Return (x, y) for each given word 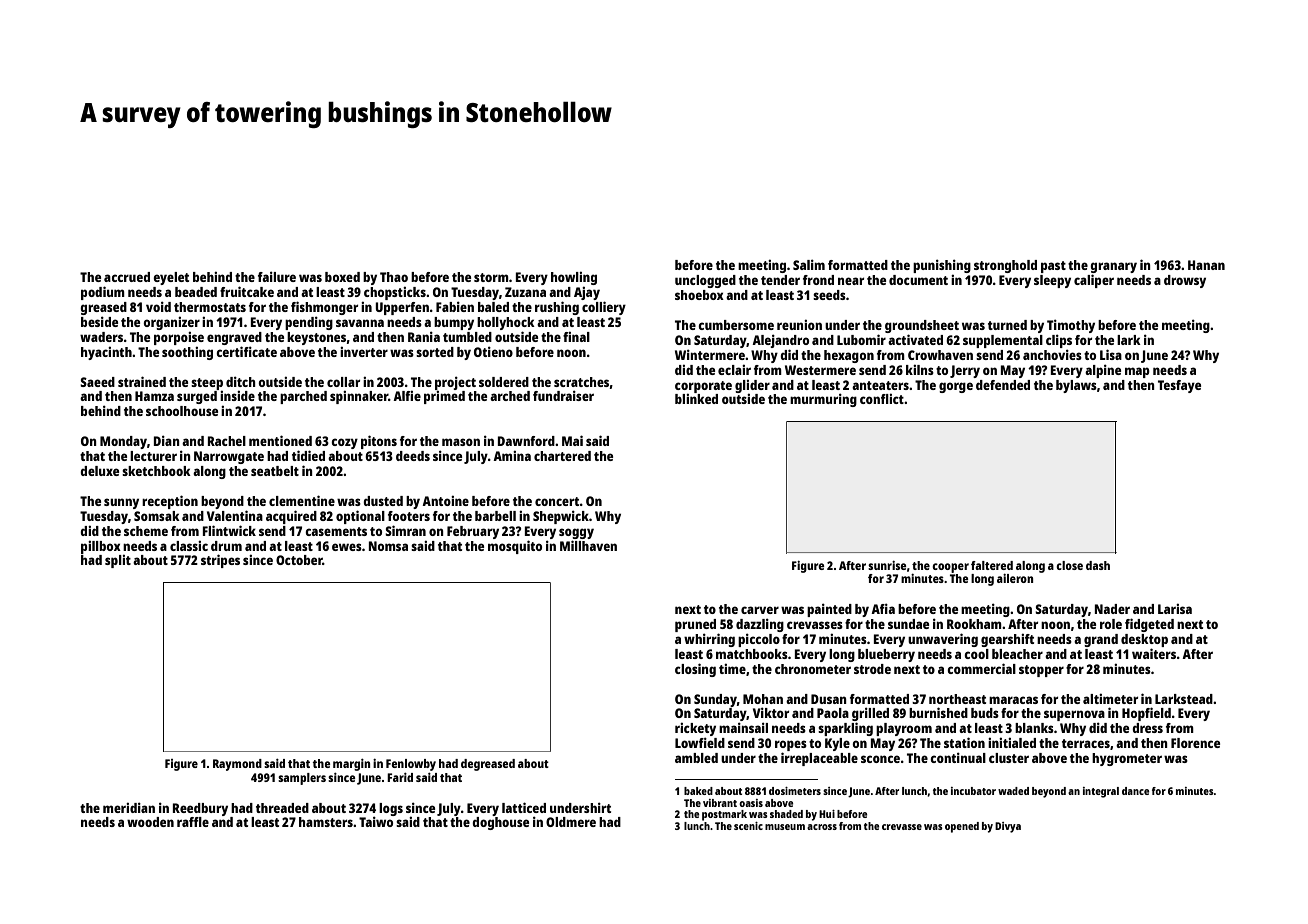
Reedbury (200, 809)
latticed (524, 807)
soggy (576, 533)
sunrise (887, 565)
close (1069, 565)
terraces (1086, 743)
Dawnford (526, 441)
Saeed (97, 382)
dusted (383, 501)
